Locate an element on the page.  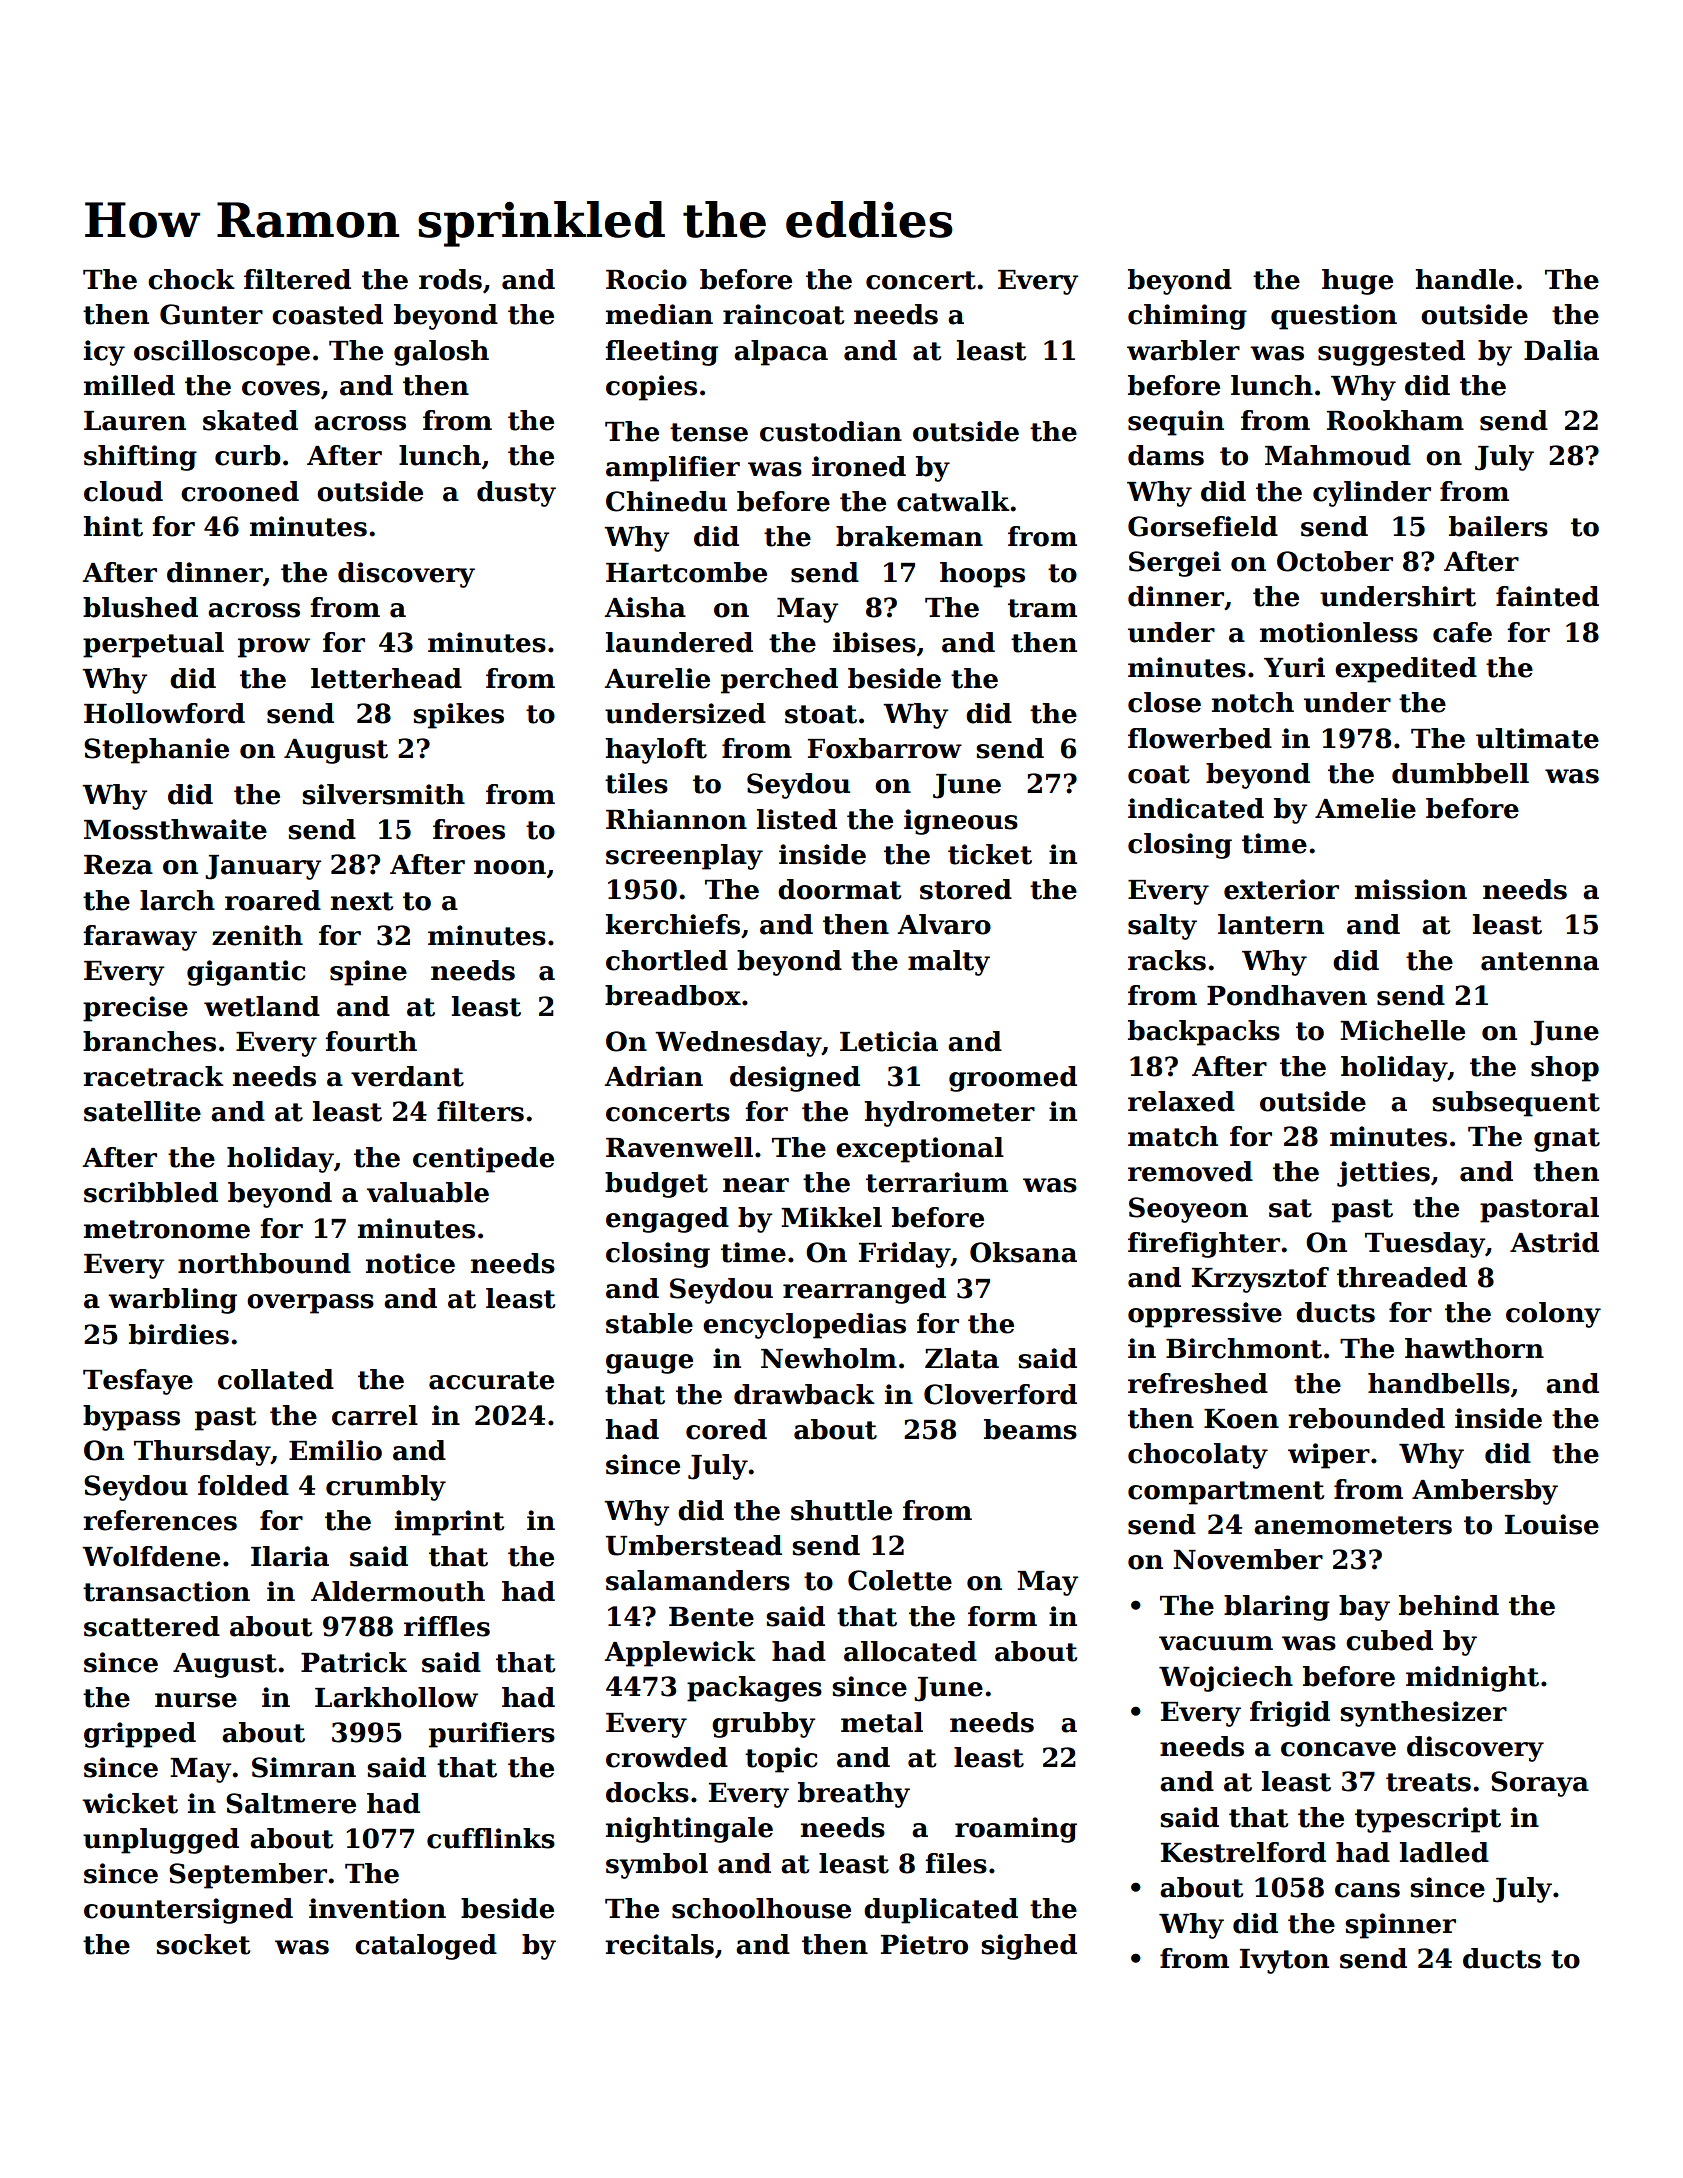
Pietro is located at coordinates (924, 1944).
